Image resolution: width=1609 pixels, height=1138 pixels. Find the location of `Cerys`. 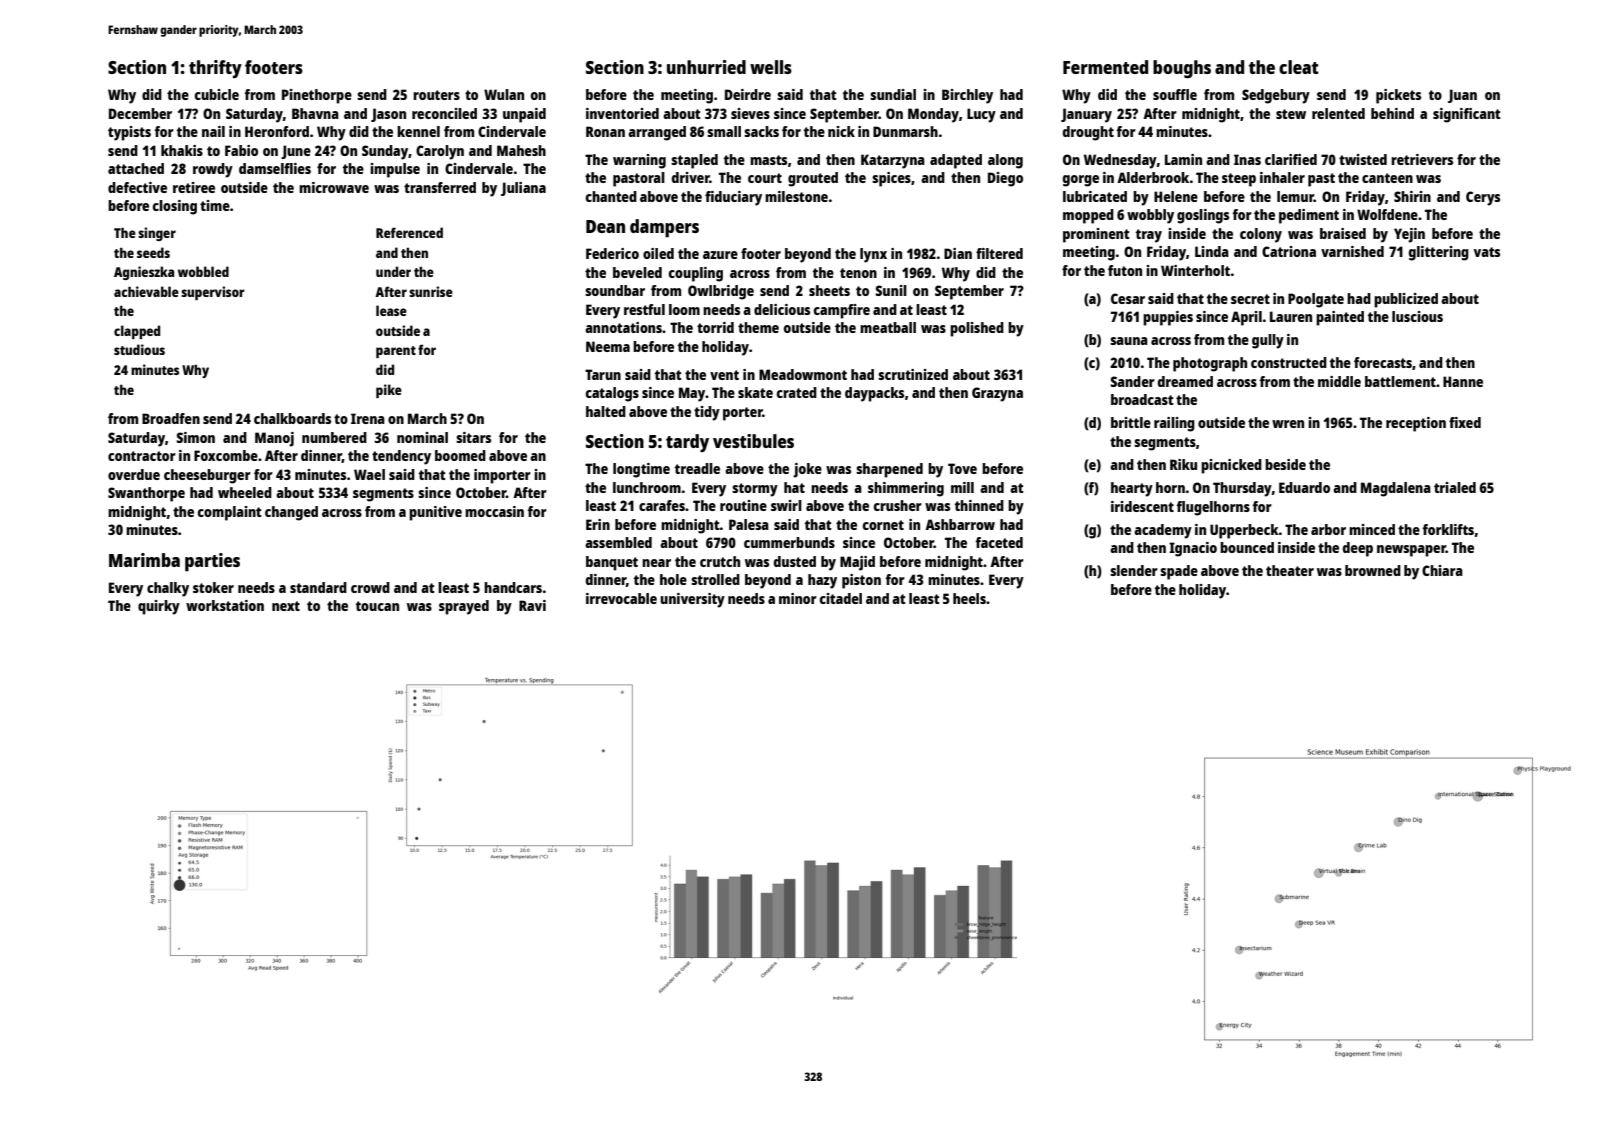

Cerys is located at coordinates (1483, 198).
